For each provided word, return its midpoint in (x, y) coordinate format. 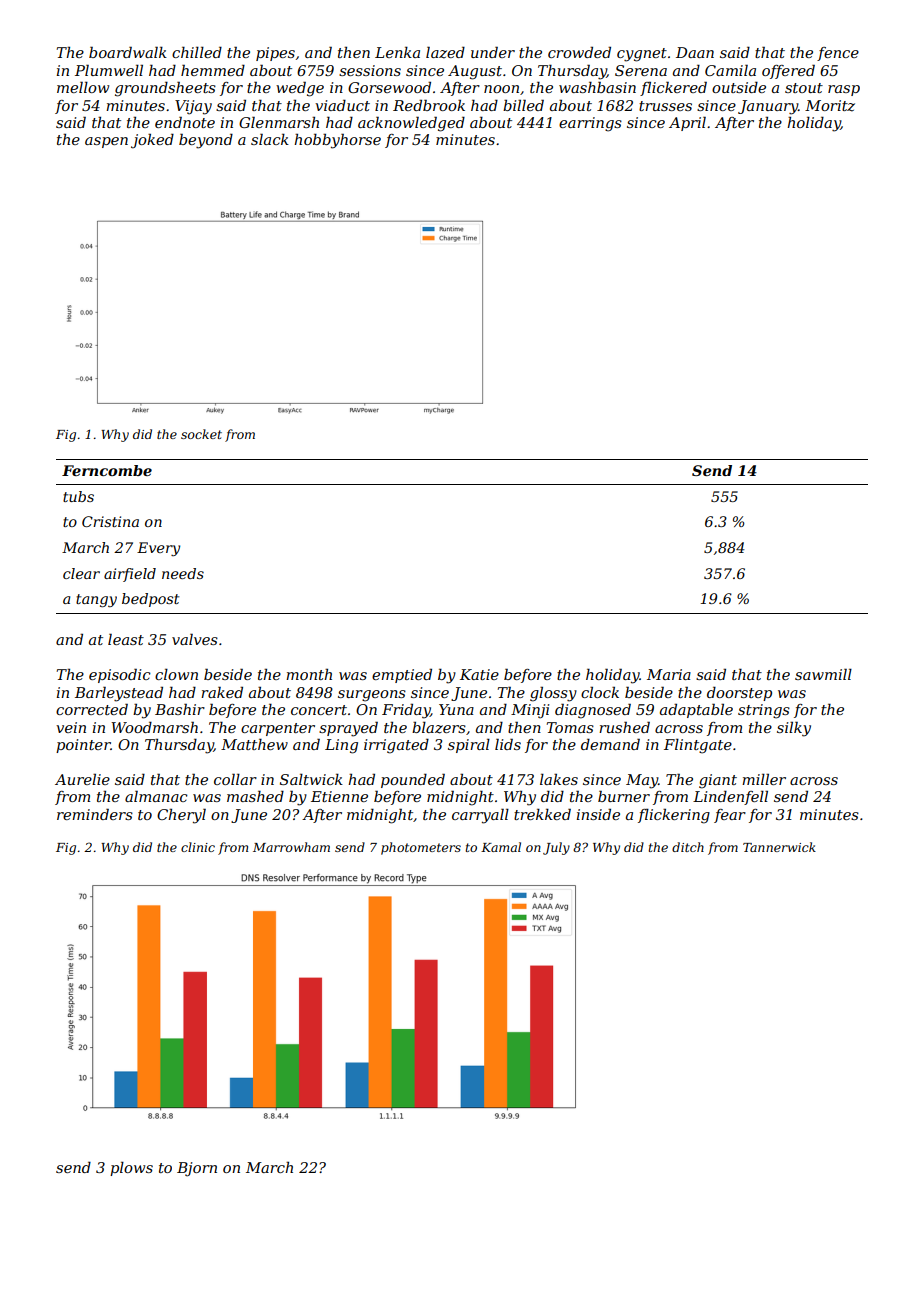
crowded (579, 52)
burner (624, 796)
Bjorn (197, 1169)
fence (838, 54)
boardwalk (128, 52)
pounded (413, 780)
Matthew (254, 744)
